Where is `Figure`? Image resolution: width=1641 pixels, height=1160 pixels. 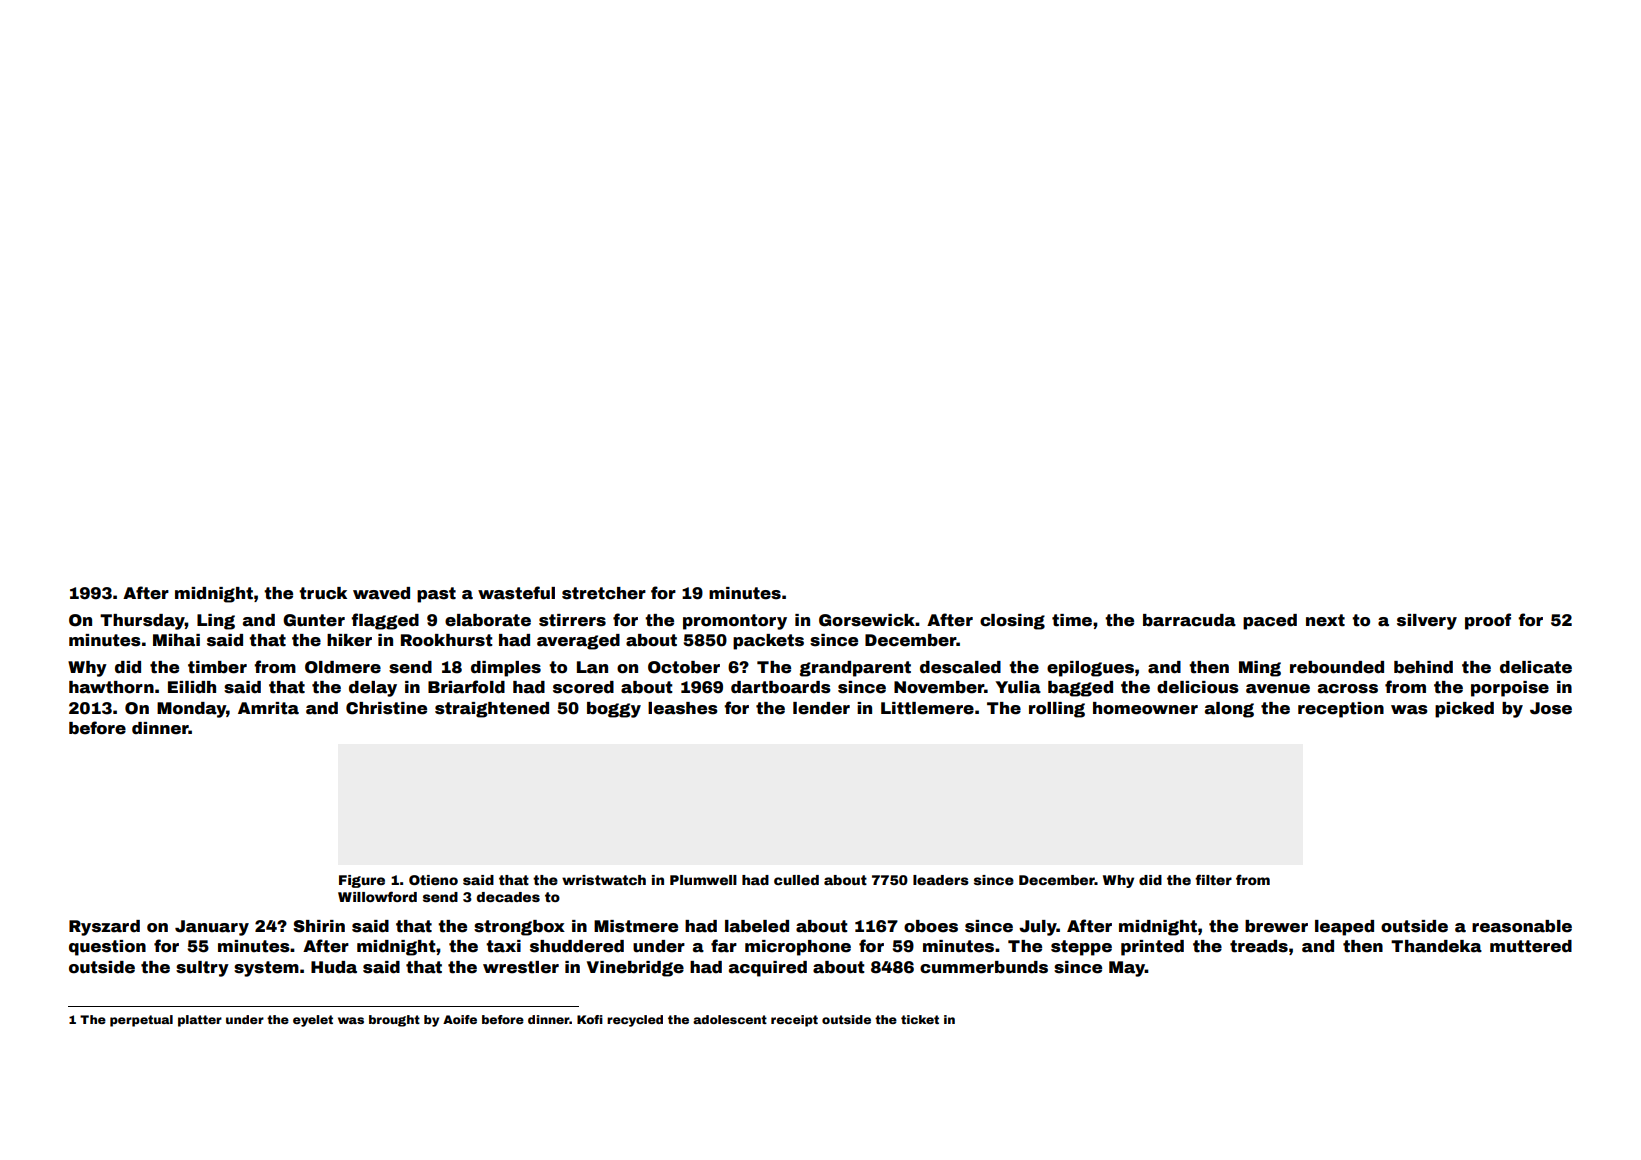 Figure is located at coordinates (362, 881).
